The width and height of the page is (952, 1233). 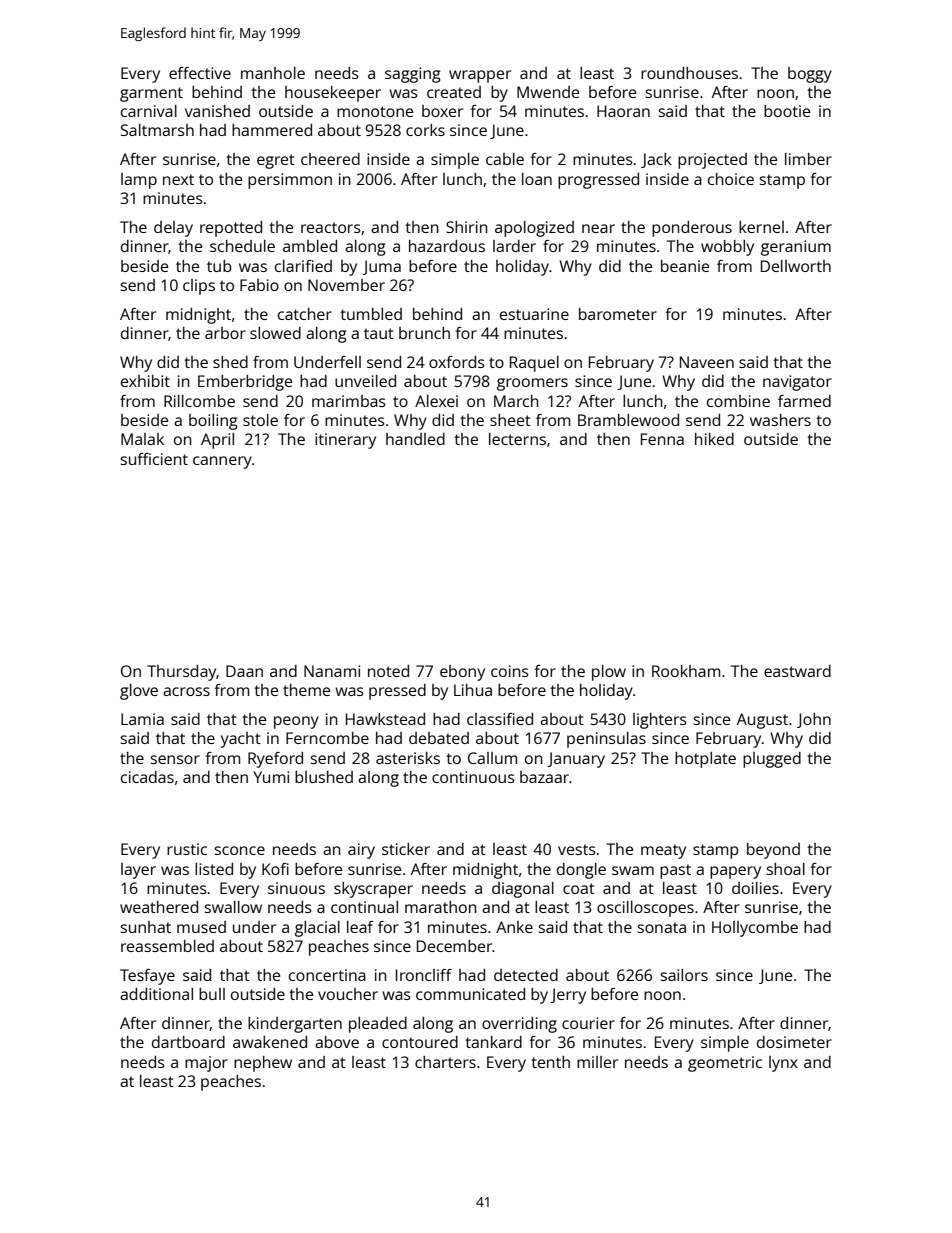 What do you see at coordinates (139, 181) in the page?
I see `lamp` at bounding box center [139, 181].
